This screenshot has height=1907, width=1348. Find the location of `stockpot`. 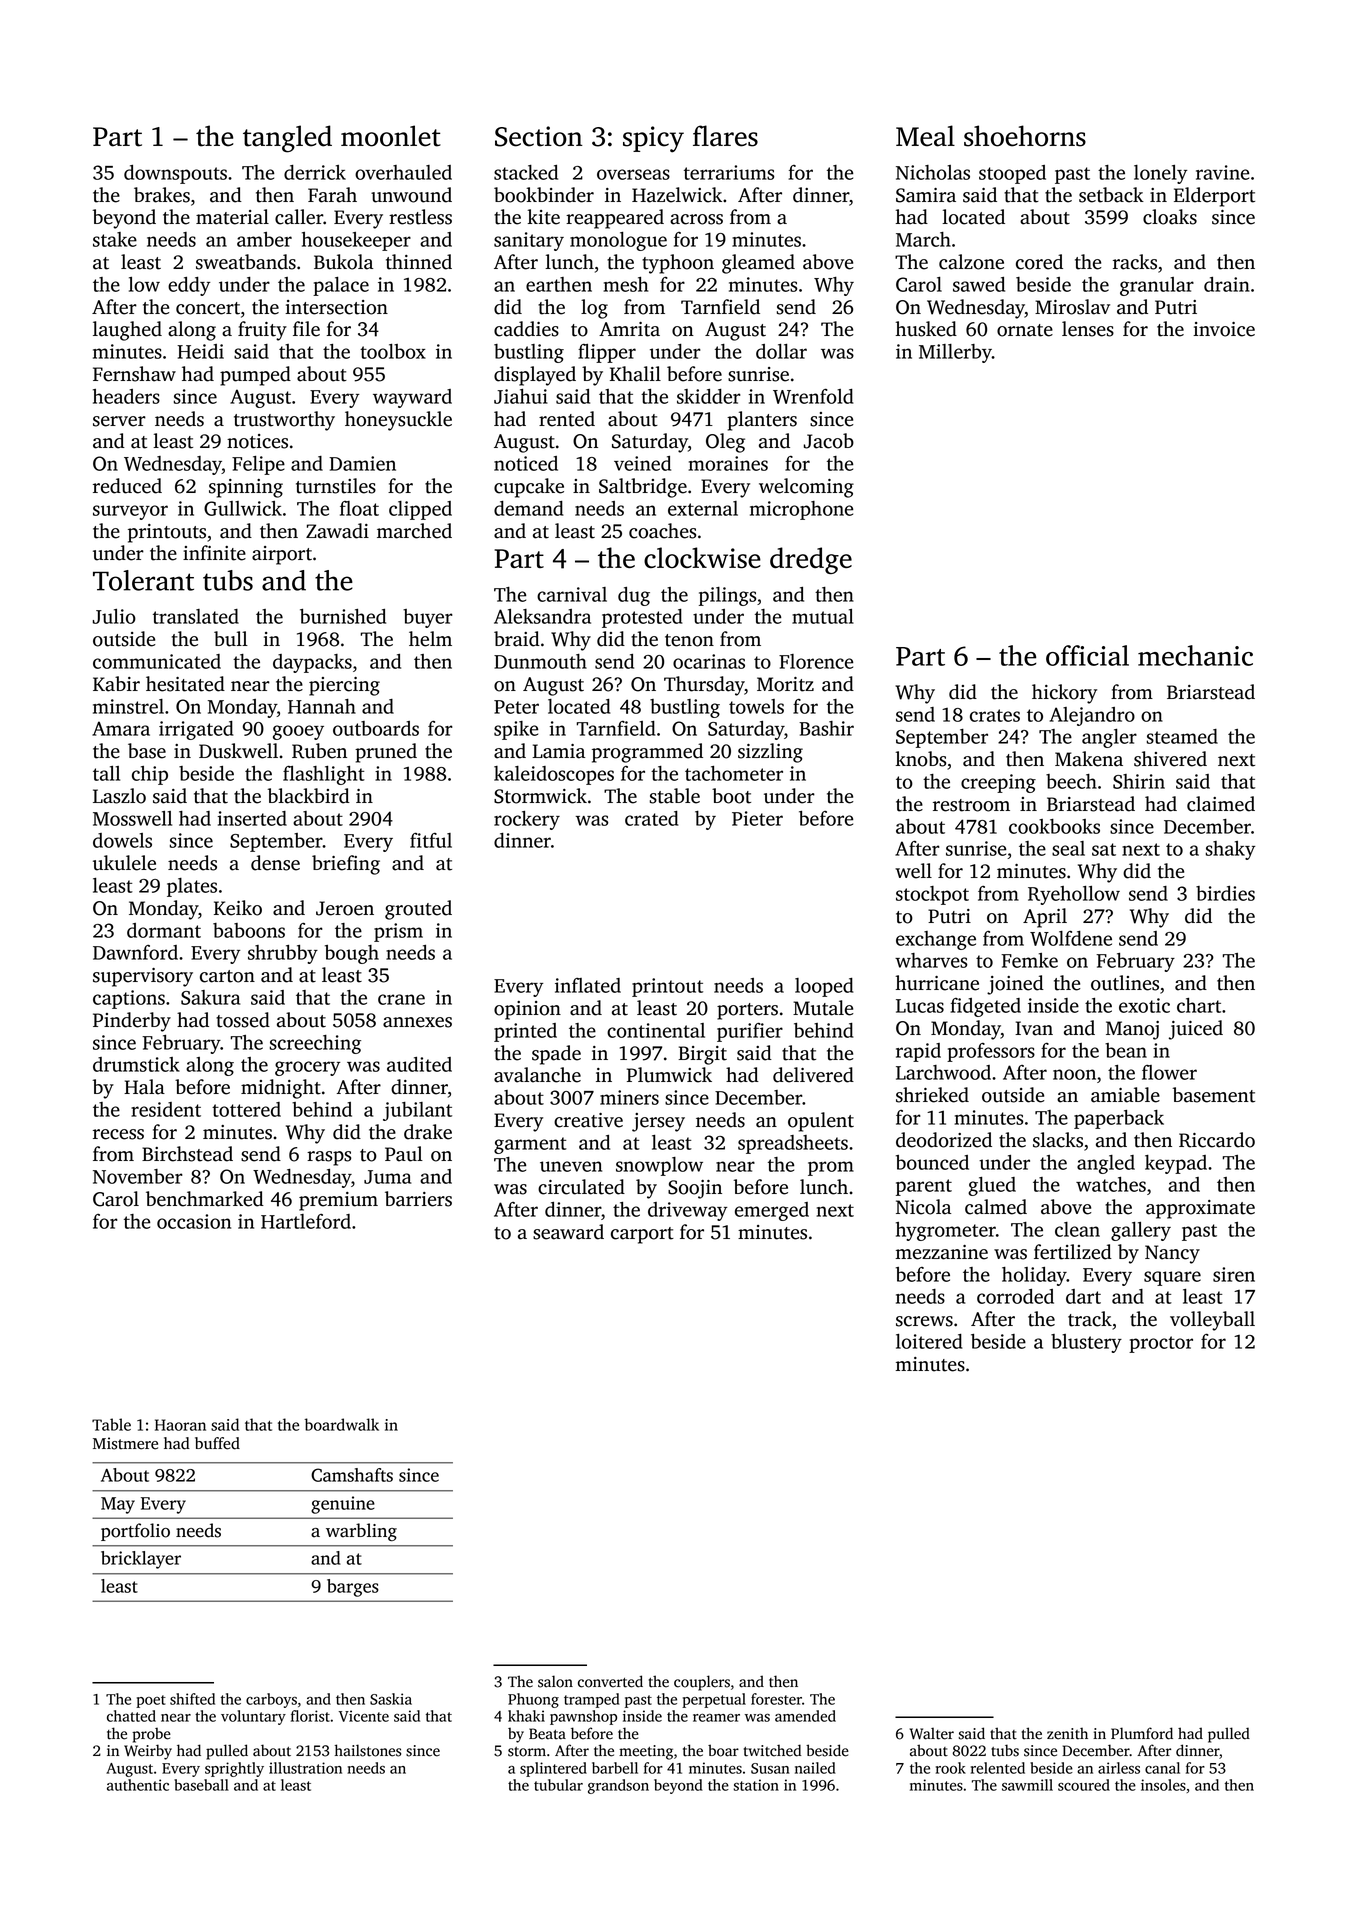

stockpot is located at coordinates (932, 895).
